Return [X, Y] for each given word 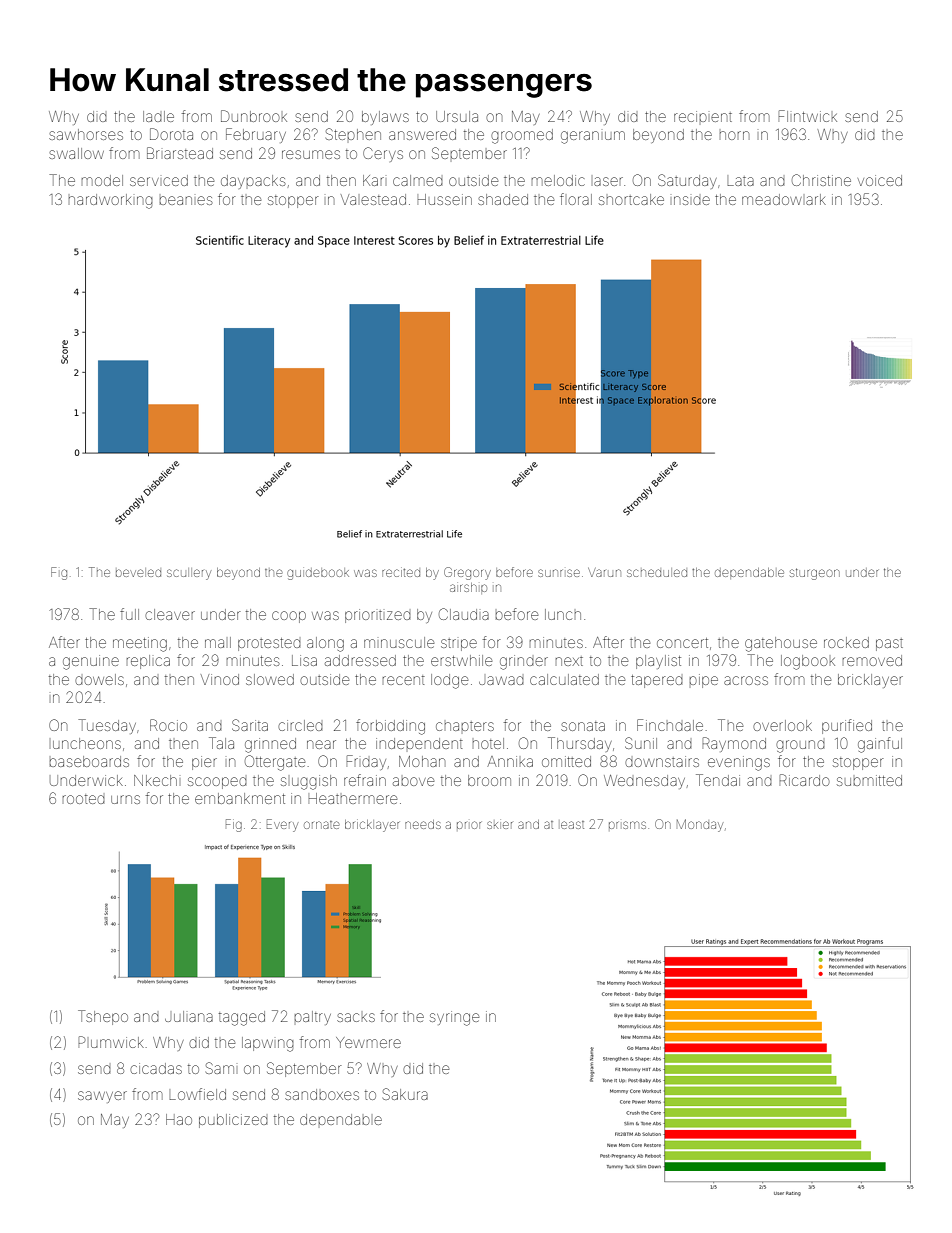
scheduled [657, 573]
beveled [138, 573]
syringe [454, 1018]
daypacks [253, 182]
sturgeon [815, 574]
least [572, 825]
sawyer [102, 1097]
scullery [189, 574]
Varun [604, 572]
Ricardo [804, 780]
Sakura [405, 1094]
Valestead [373, 199]
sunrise [559, 573]
